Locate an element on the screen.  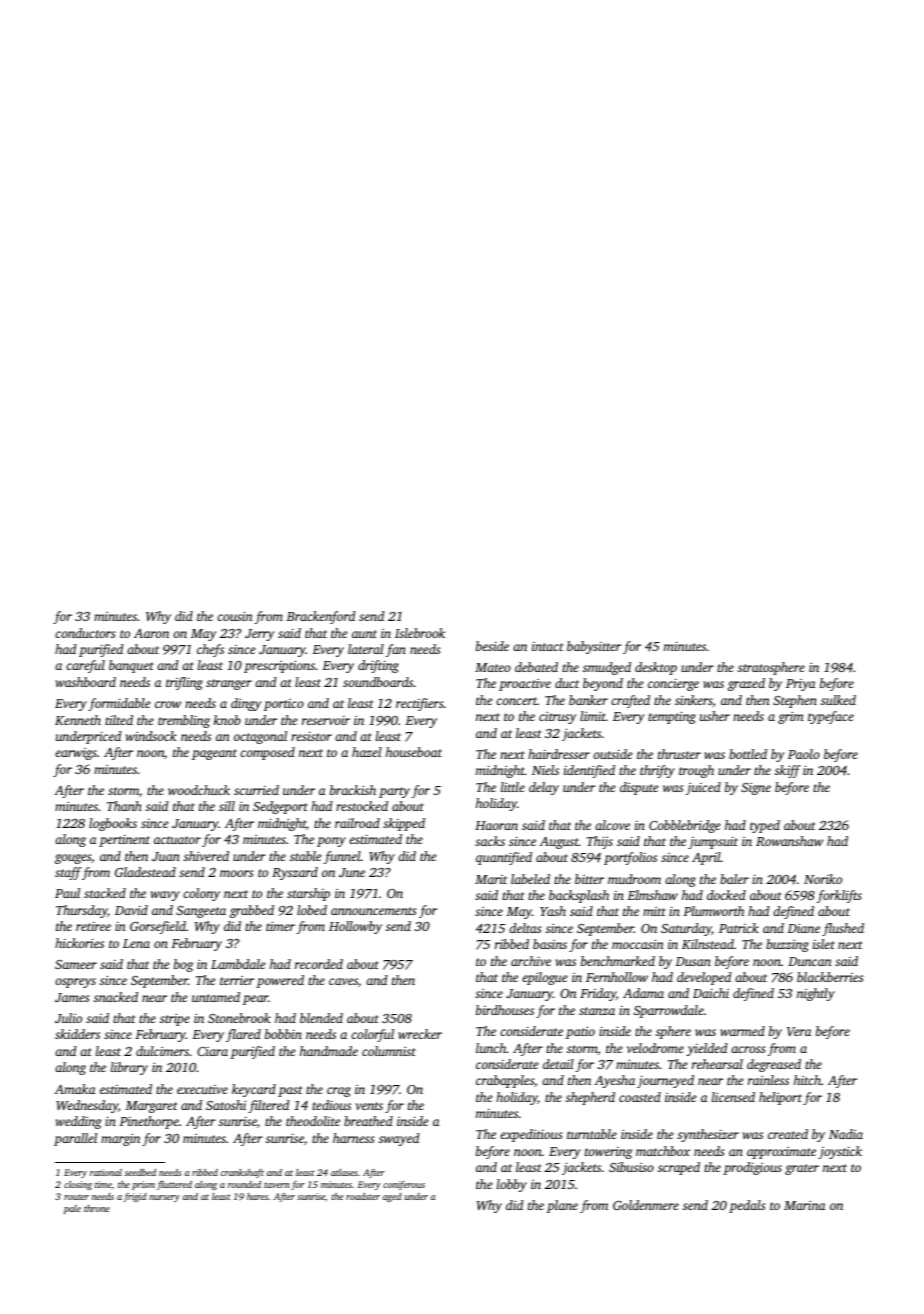
Paolo is located at coordinates (804, 754).
